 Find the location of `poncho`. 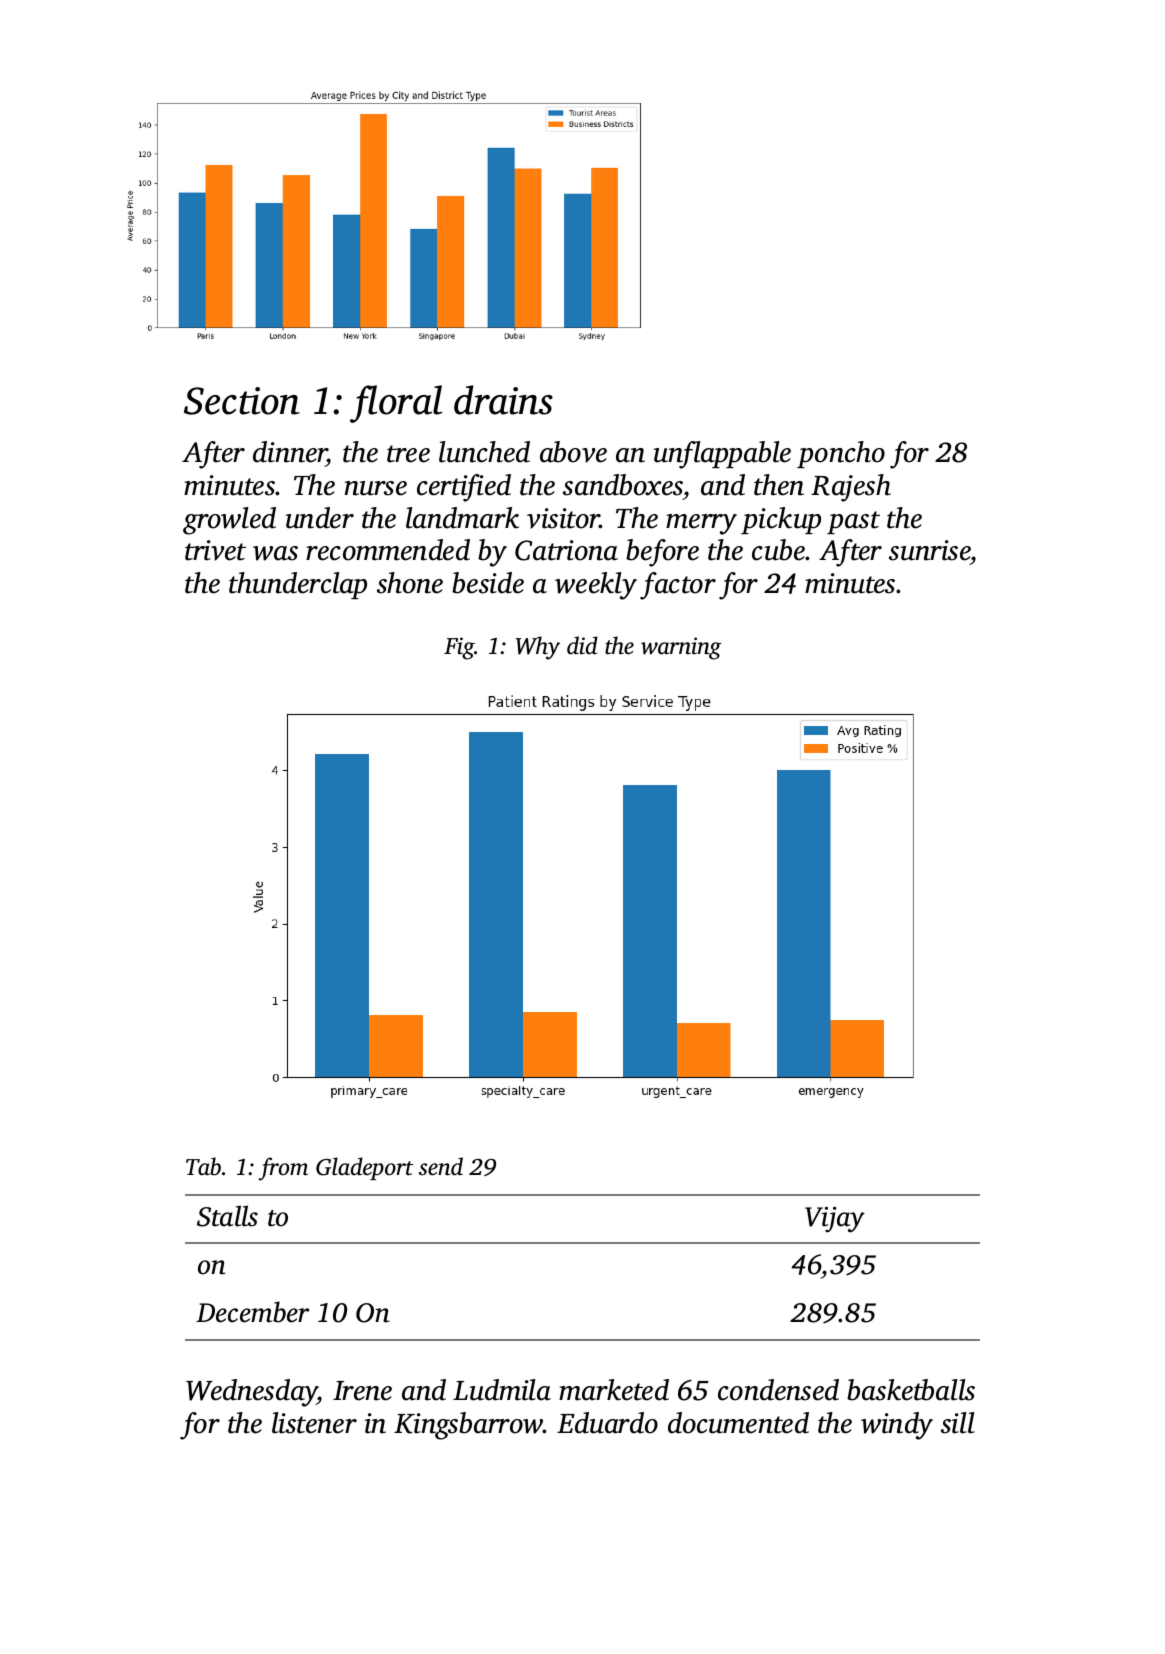

poncho is located at coordinates (841, 454).
